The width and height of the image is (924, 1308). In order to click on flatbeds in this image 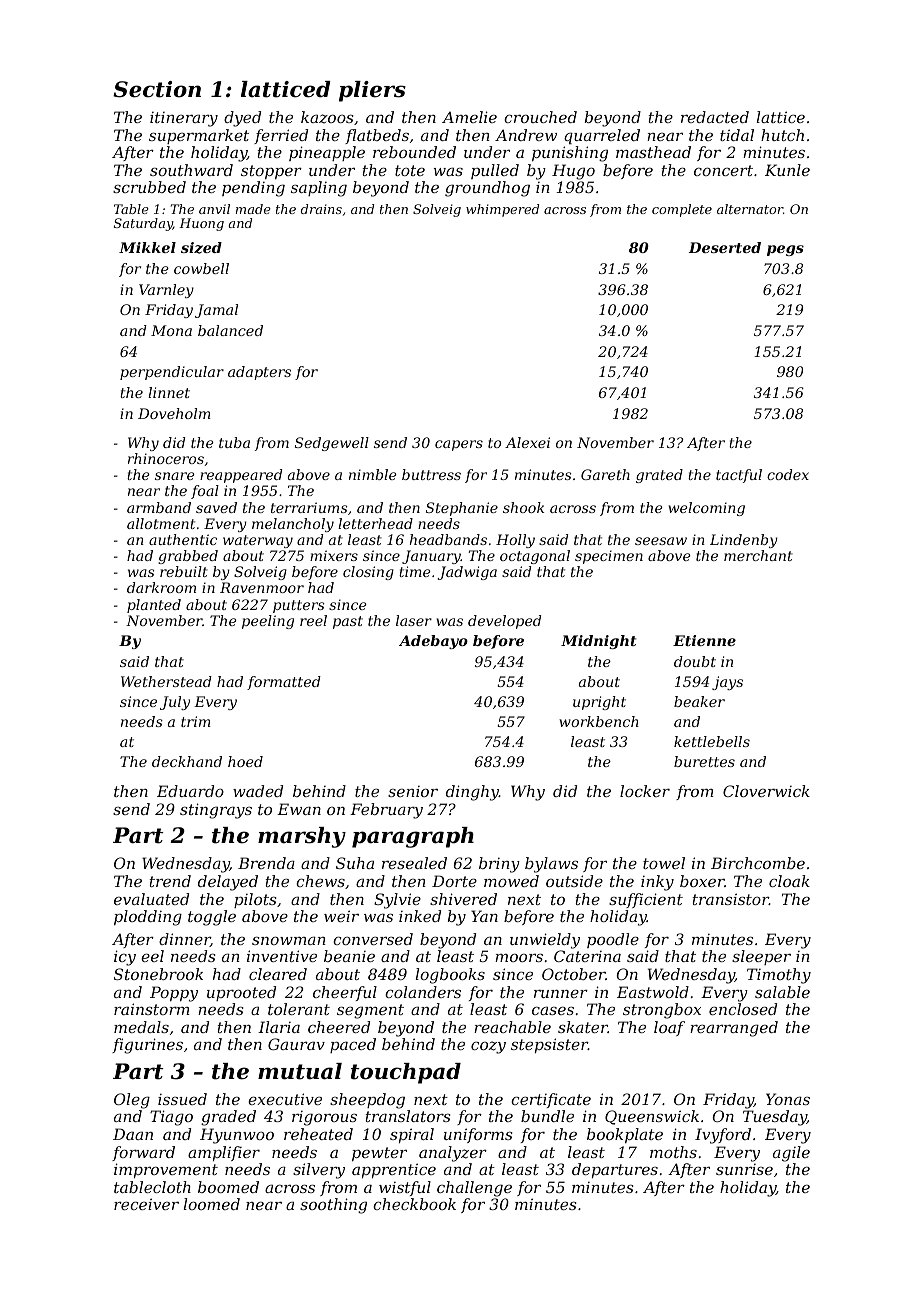, I will do `click(377, 136)`.
